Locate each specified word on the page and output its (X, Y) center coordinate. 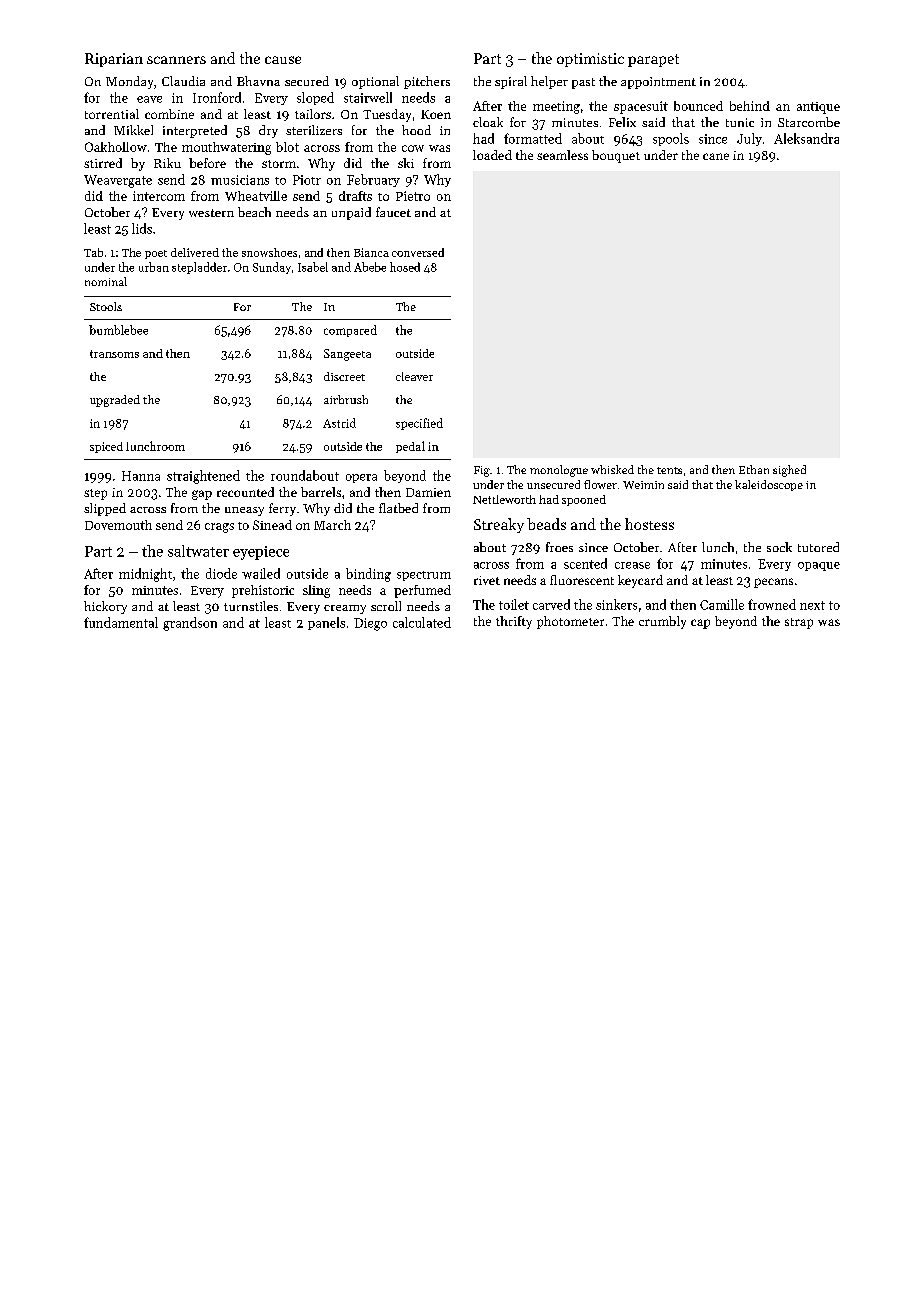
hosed (405, 267)
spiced (106, 447)
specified (419, 424)
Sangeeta (347, 355)
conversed (418, 252)
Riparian (114, 60)
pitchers (427, 82)
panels (326, 623)
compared (350, 331)
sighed (789, 471)
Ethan (754, 469)
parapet (653, 60)
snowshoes (269, 252)
